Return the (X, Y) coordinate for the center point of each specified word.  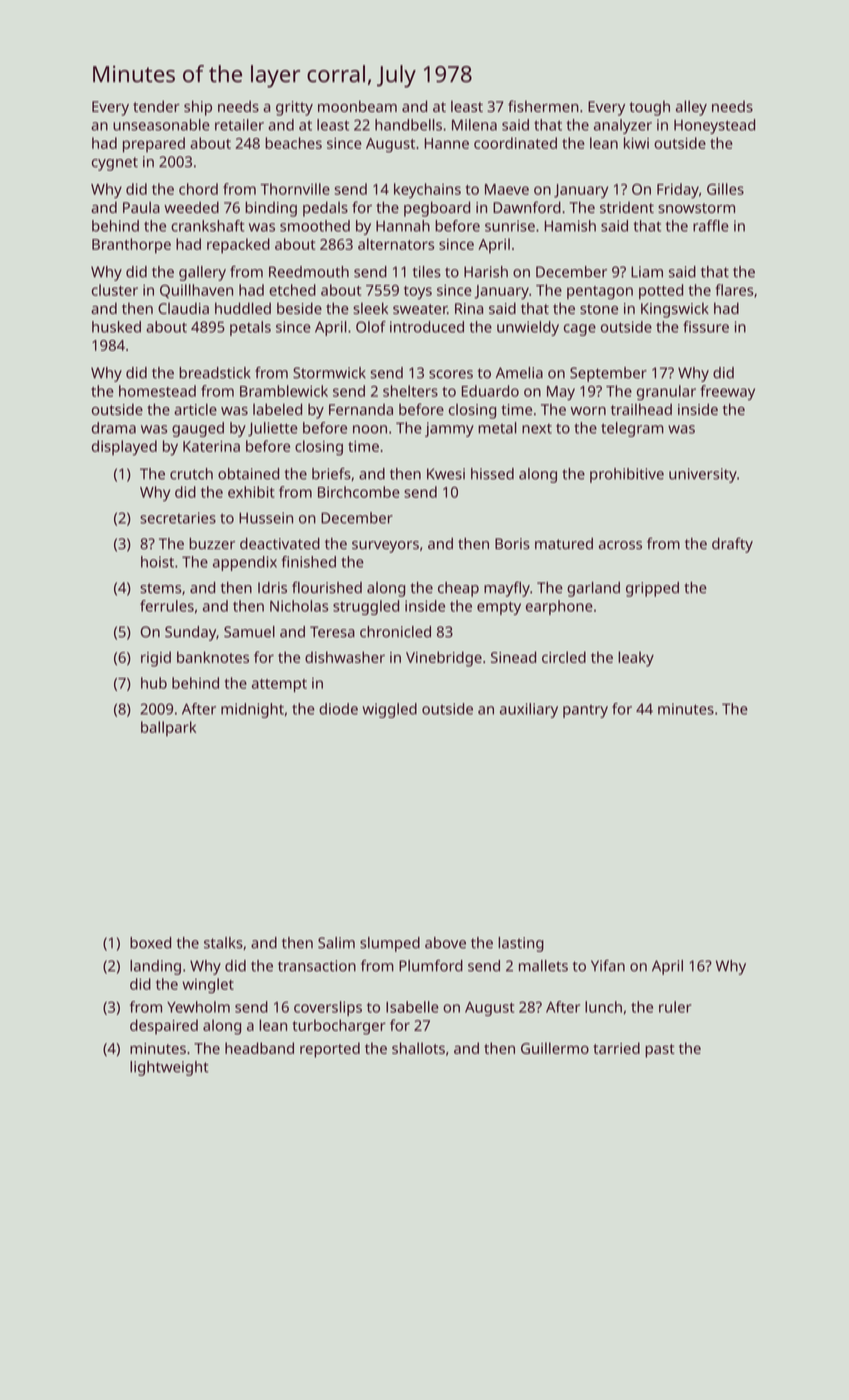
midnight (252, 710)
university (703, 475)
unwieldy (528, 328)
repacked (238, 246)
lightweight (169, 1068)
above (445, 943)
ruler (675, 1007)
